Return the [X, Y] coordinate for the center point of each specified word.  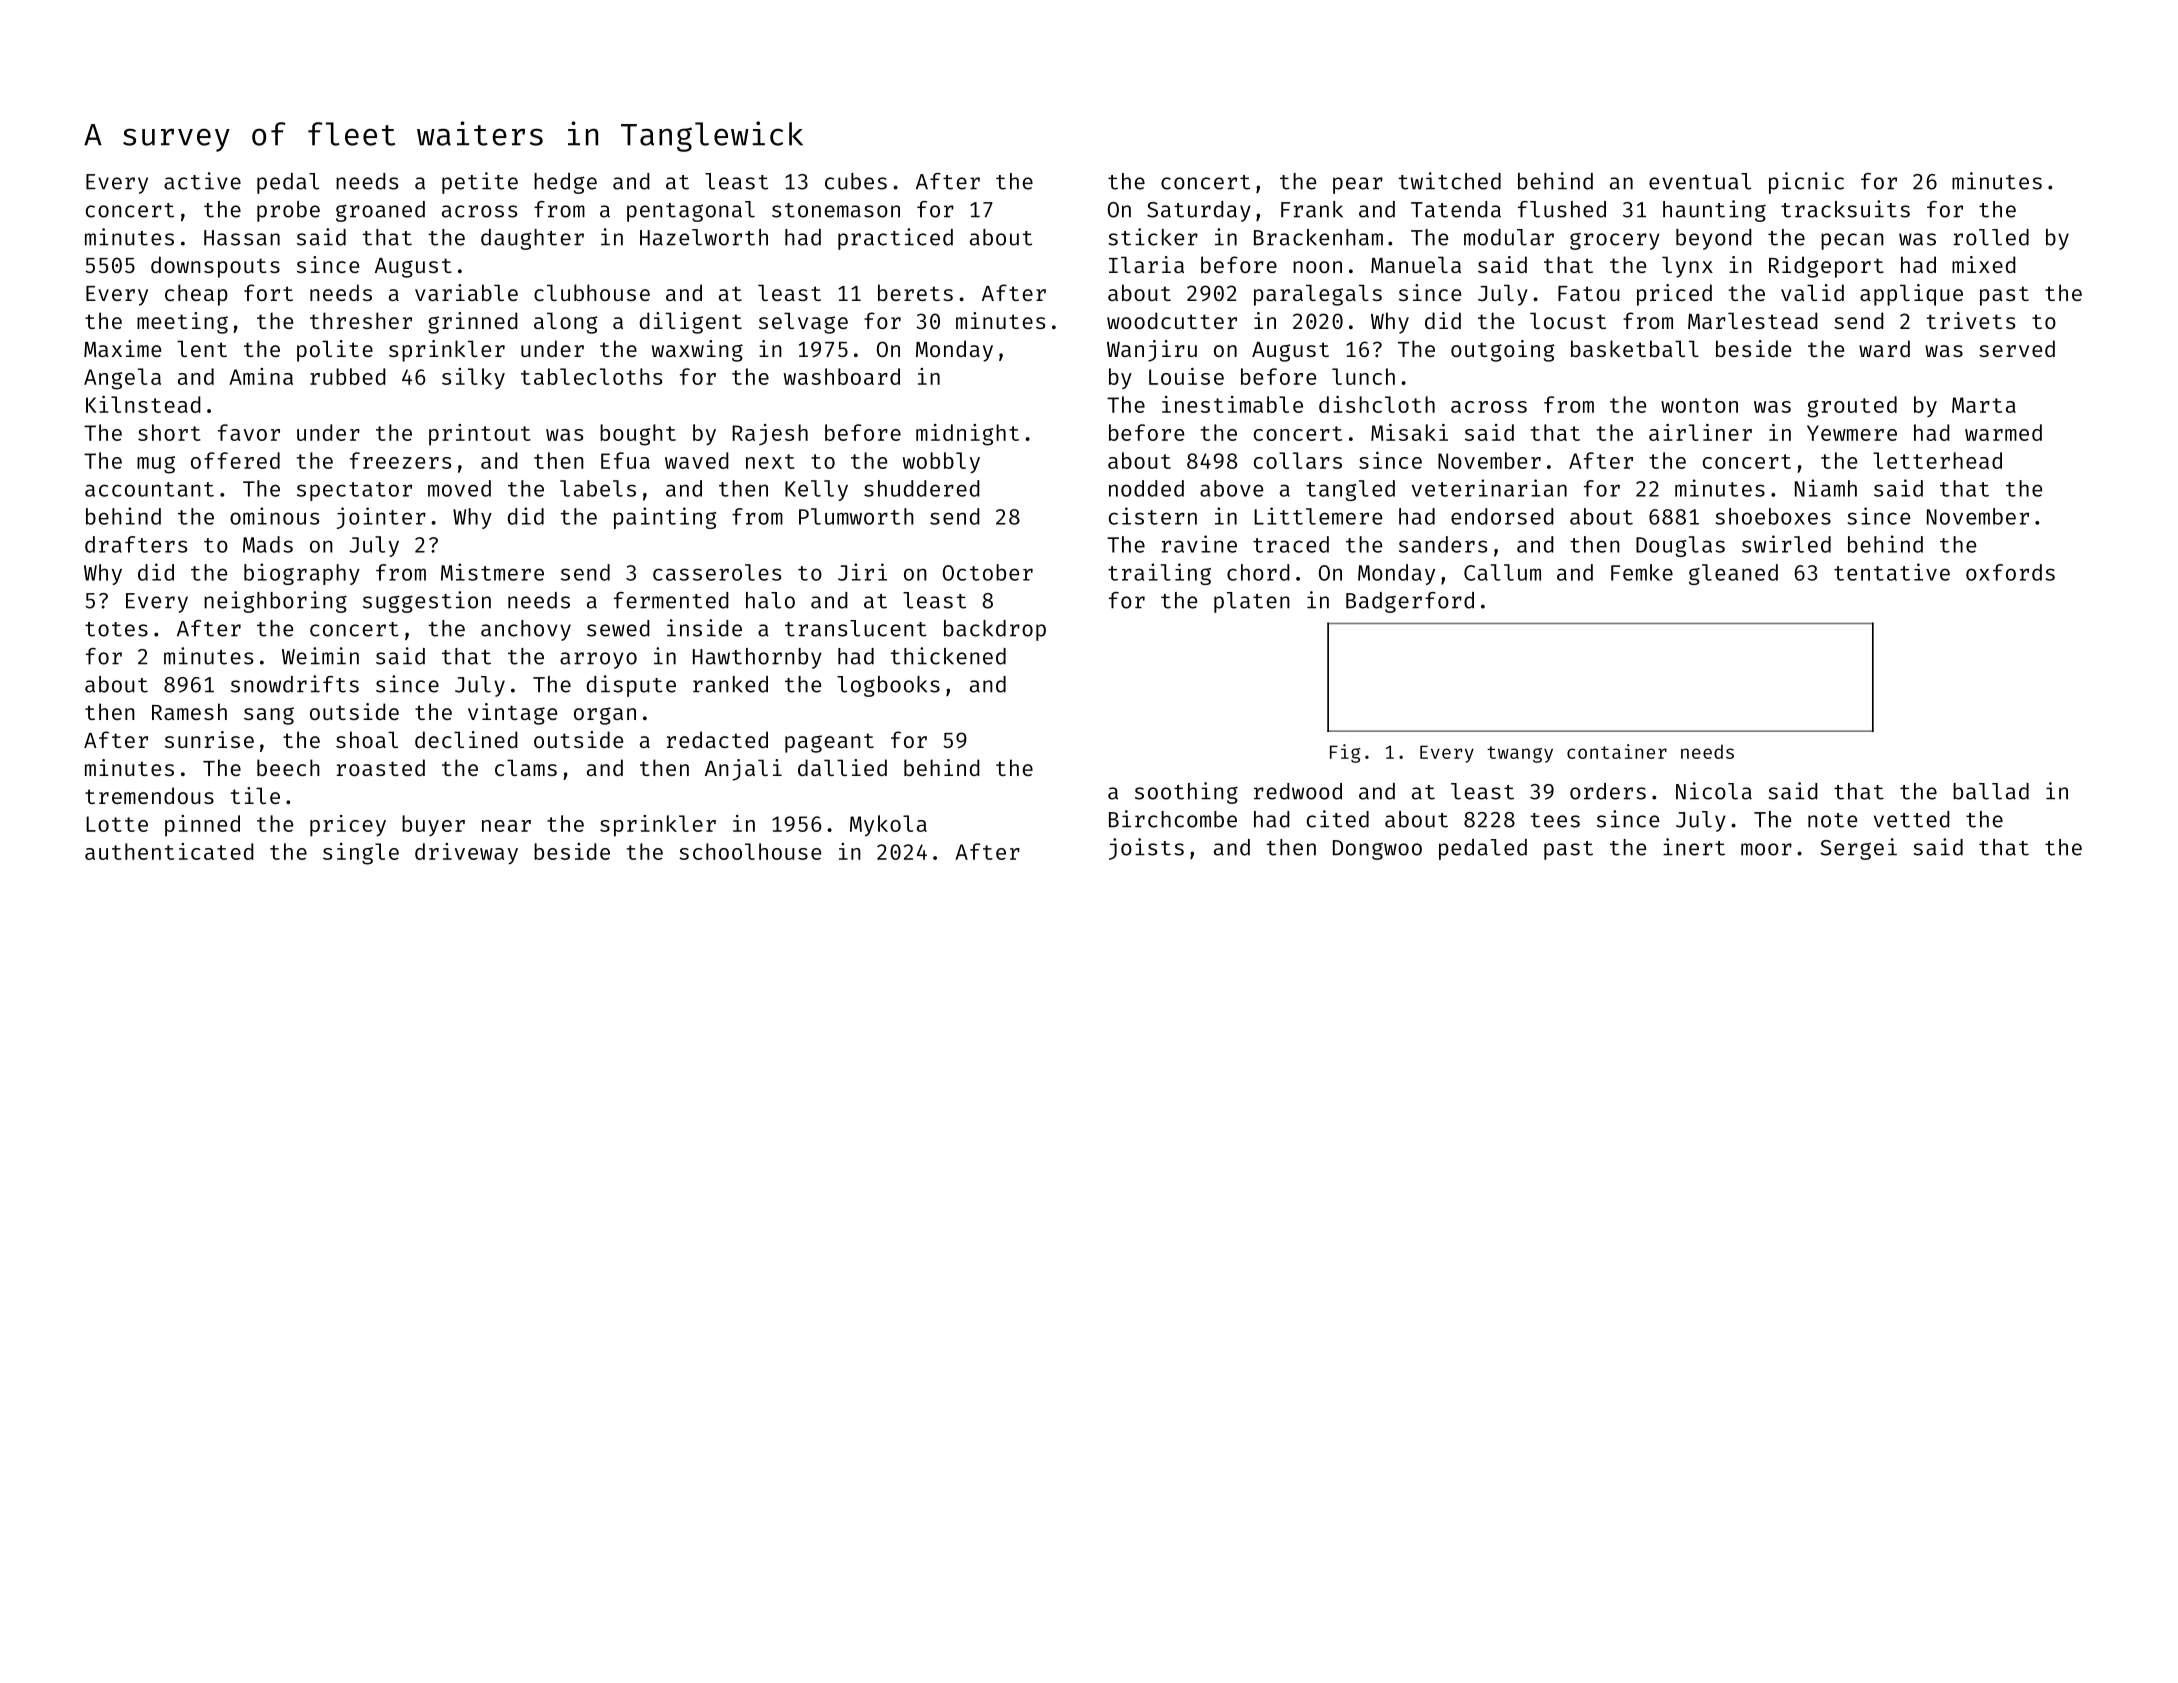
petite [480, 183]
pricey [348, 826]
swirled [1786, 544]
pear [1358, 185]
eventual [1700, 181]
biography [302, 574]
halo [770, 600]
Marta [1984, 405]
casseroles [717, 572]
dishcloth [1377, 404]
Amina [261, 376]
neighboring [275, 602]
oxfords [2010, 572]
